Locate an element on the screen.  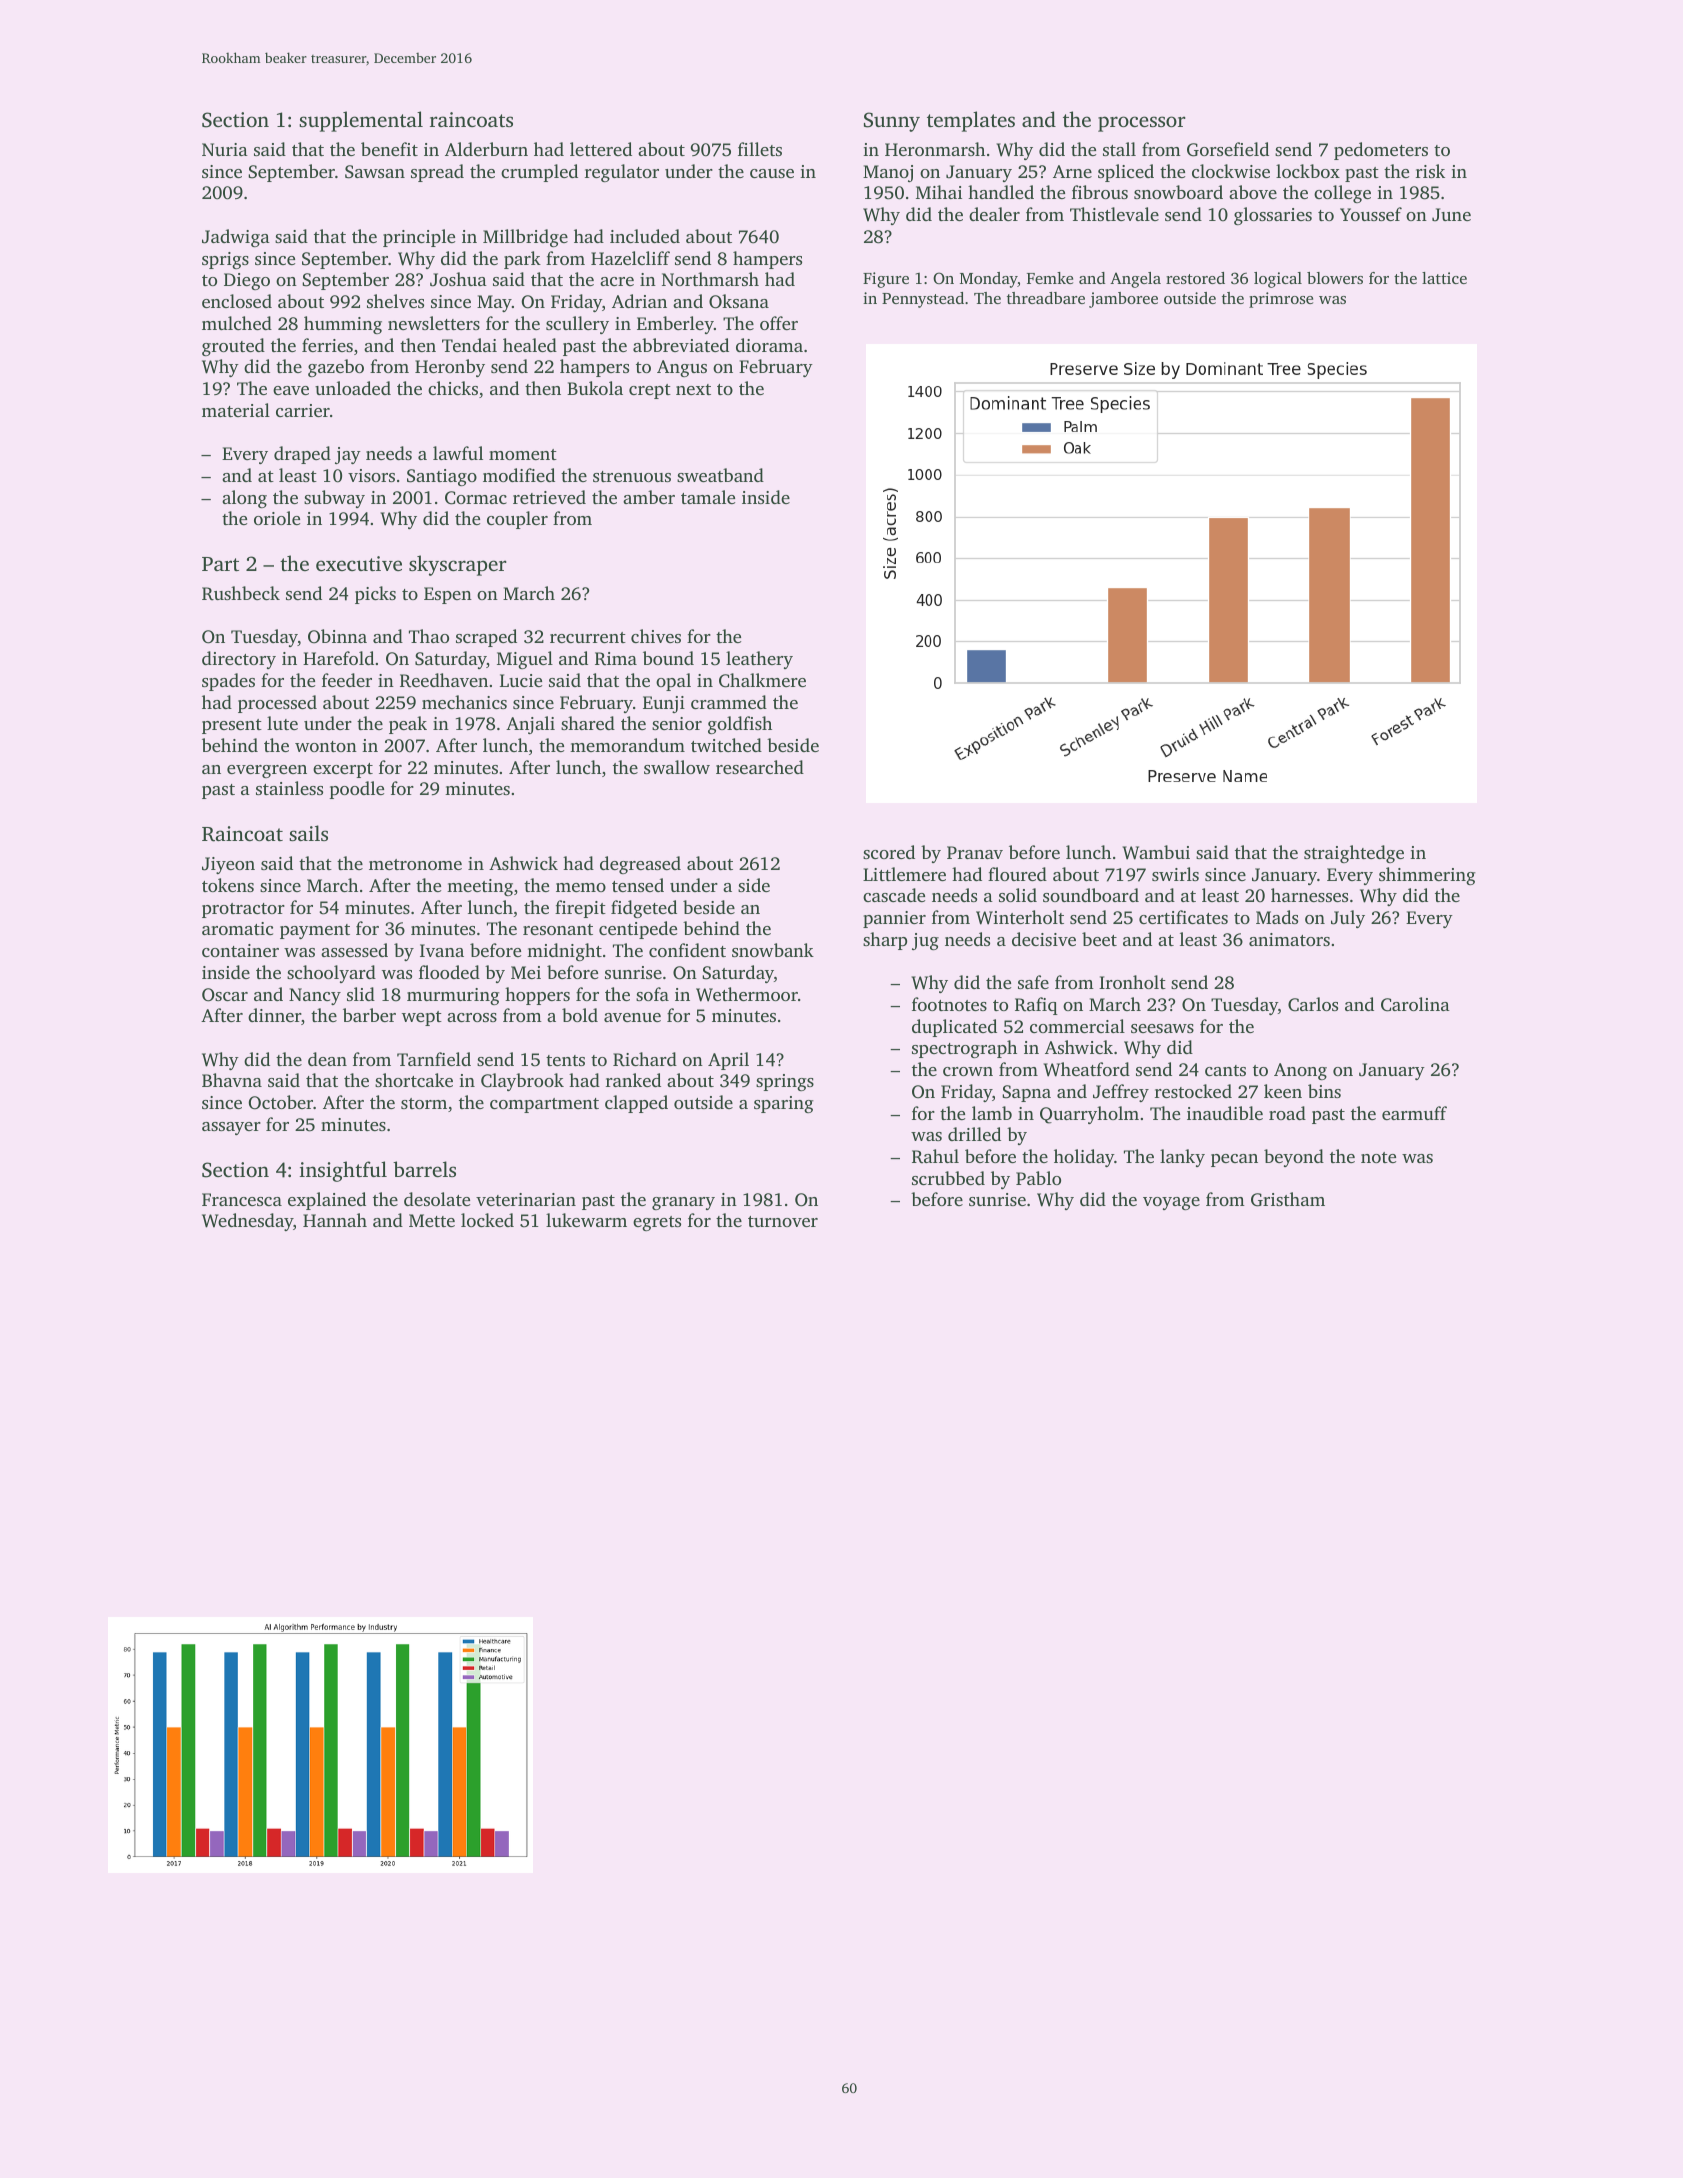
tamale is located at coordinates (708, 497).
